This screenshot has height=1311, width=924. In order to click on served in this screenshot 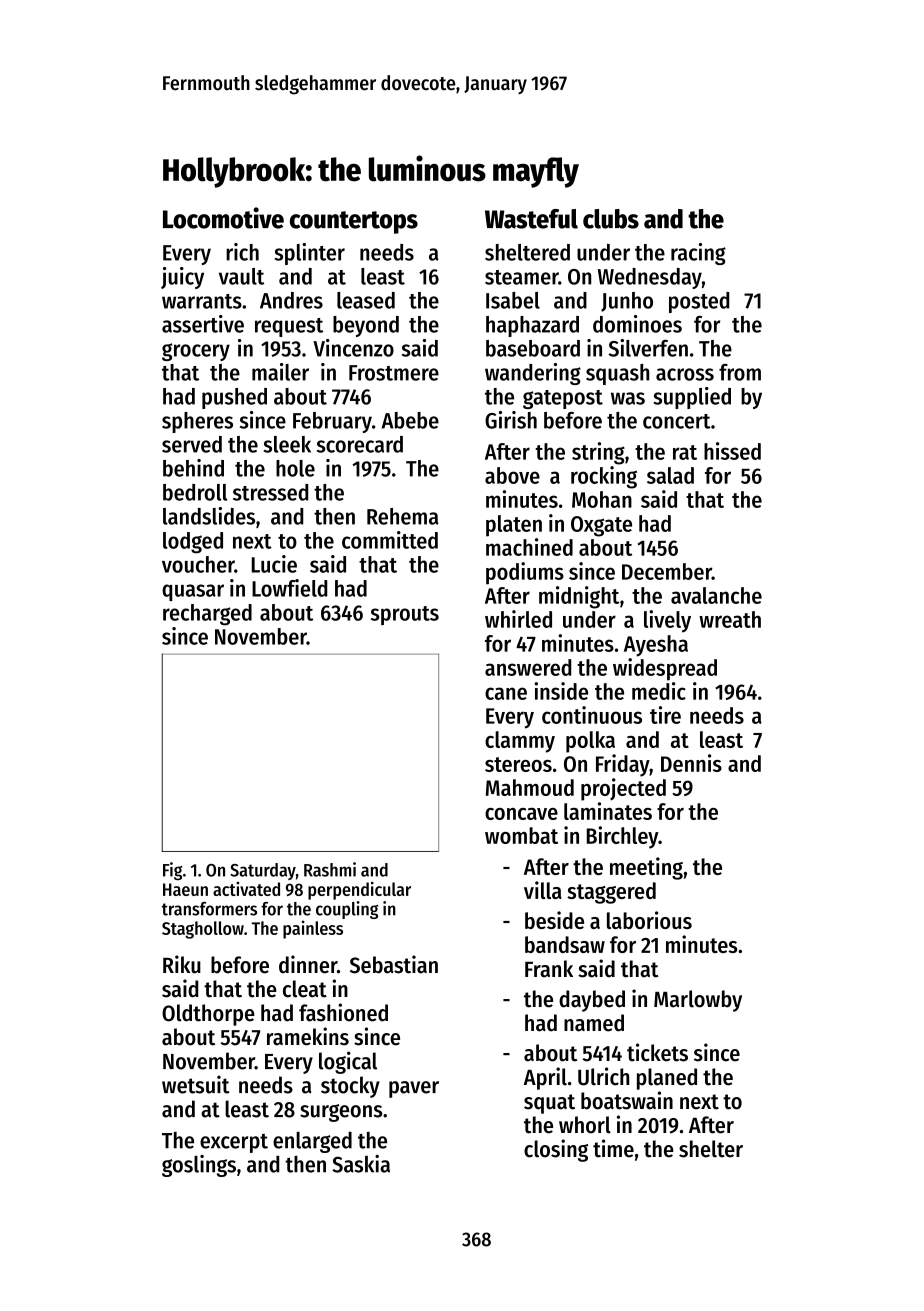, I will do `click(192, 444)`.
